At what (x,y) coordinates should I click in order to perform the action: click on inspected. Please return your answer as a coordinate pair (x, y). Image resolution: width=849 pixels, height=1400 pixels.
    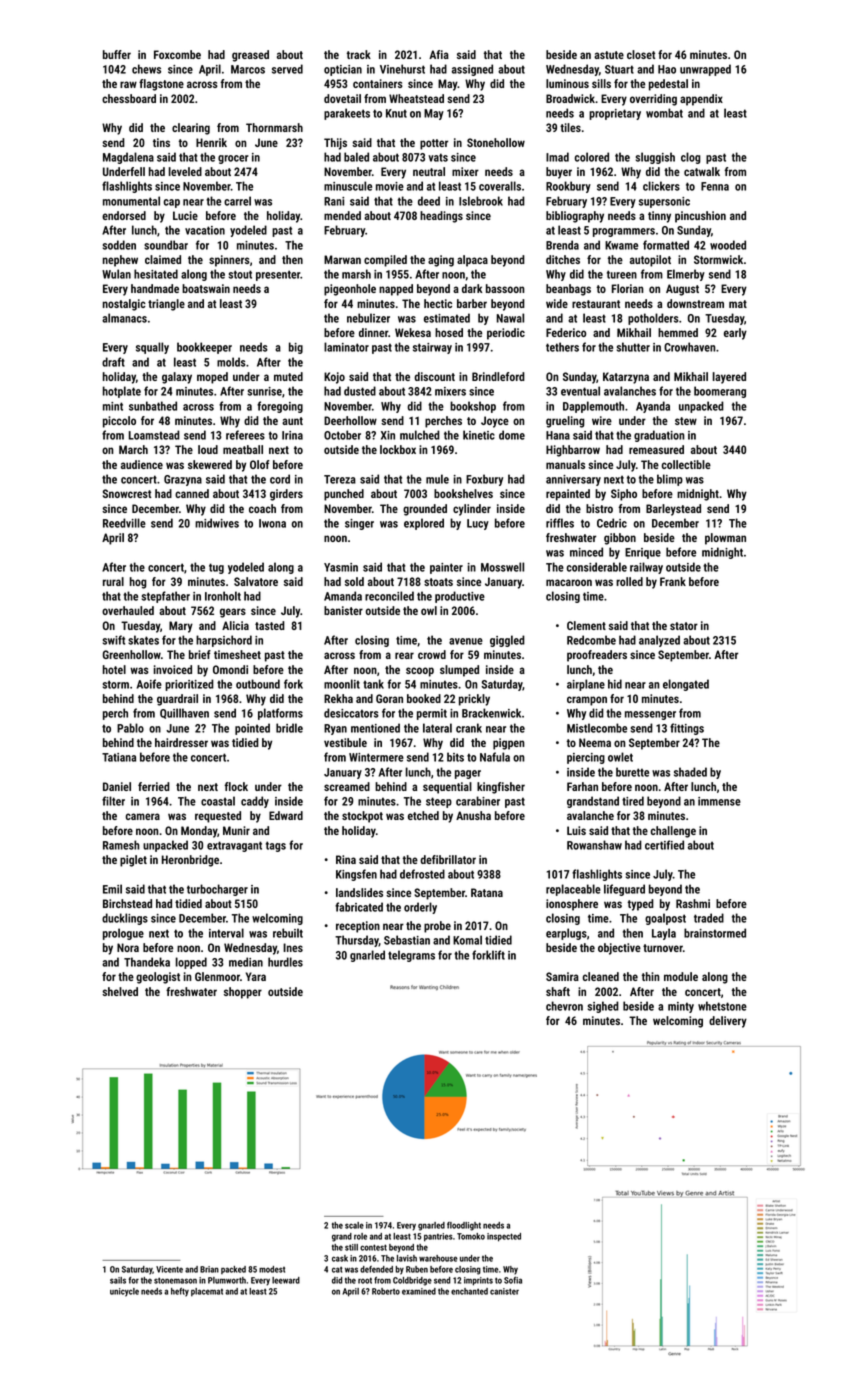
    Looking at the image, I should click on (504, 1237).
